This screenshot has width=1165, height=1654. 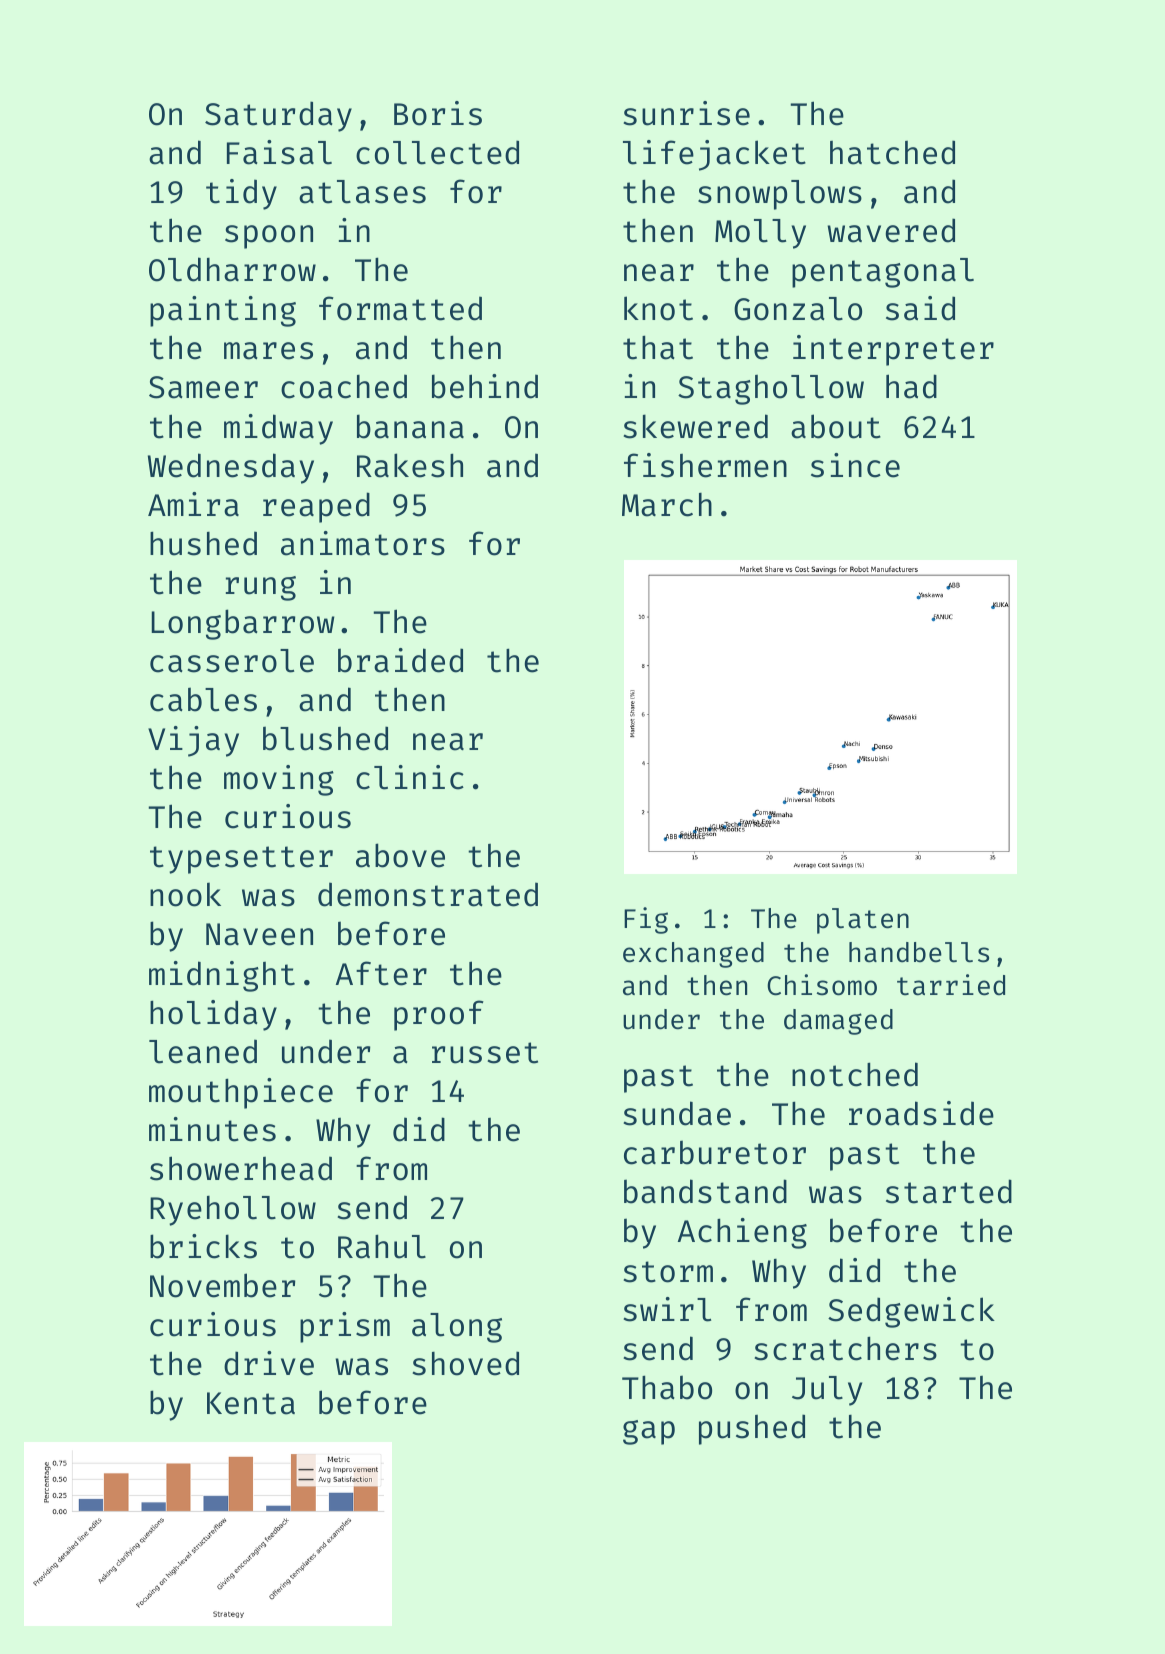 What do you see at coordinates (382, 1246) in the screenshot?
I see `Rahul` at bounding box center [382, 1246].
